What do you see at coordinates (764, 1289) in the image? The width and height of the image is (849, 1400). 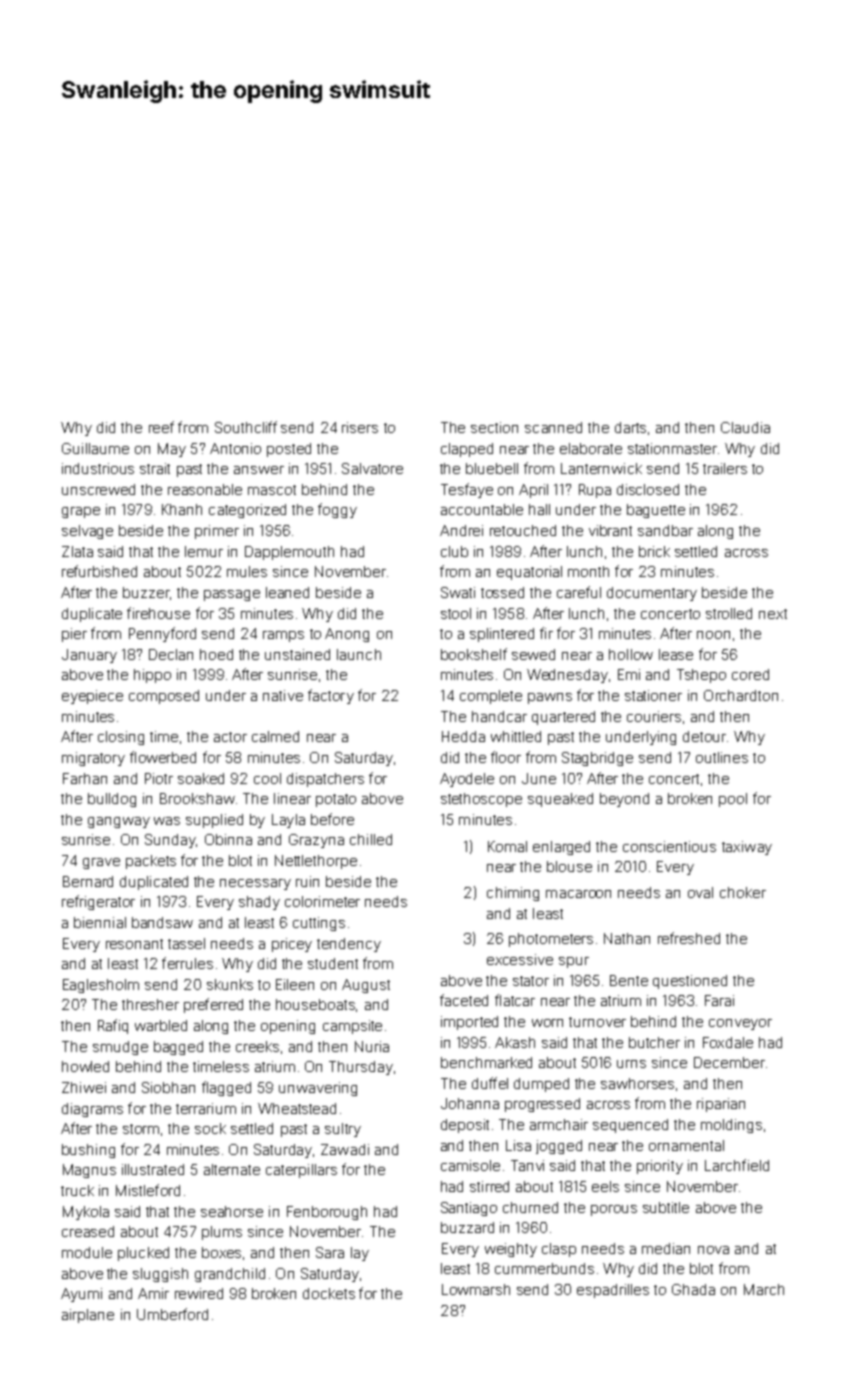 I see `March` at bounding box center [764, 1289].
